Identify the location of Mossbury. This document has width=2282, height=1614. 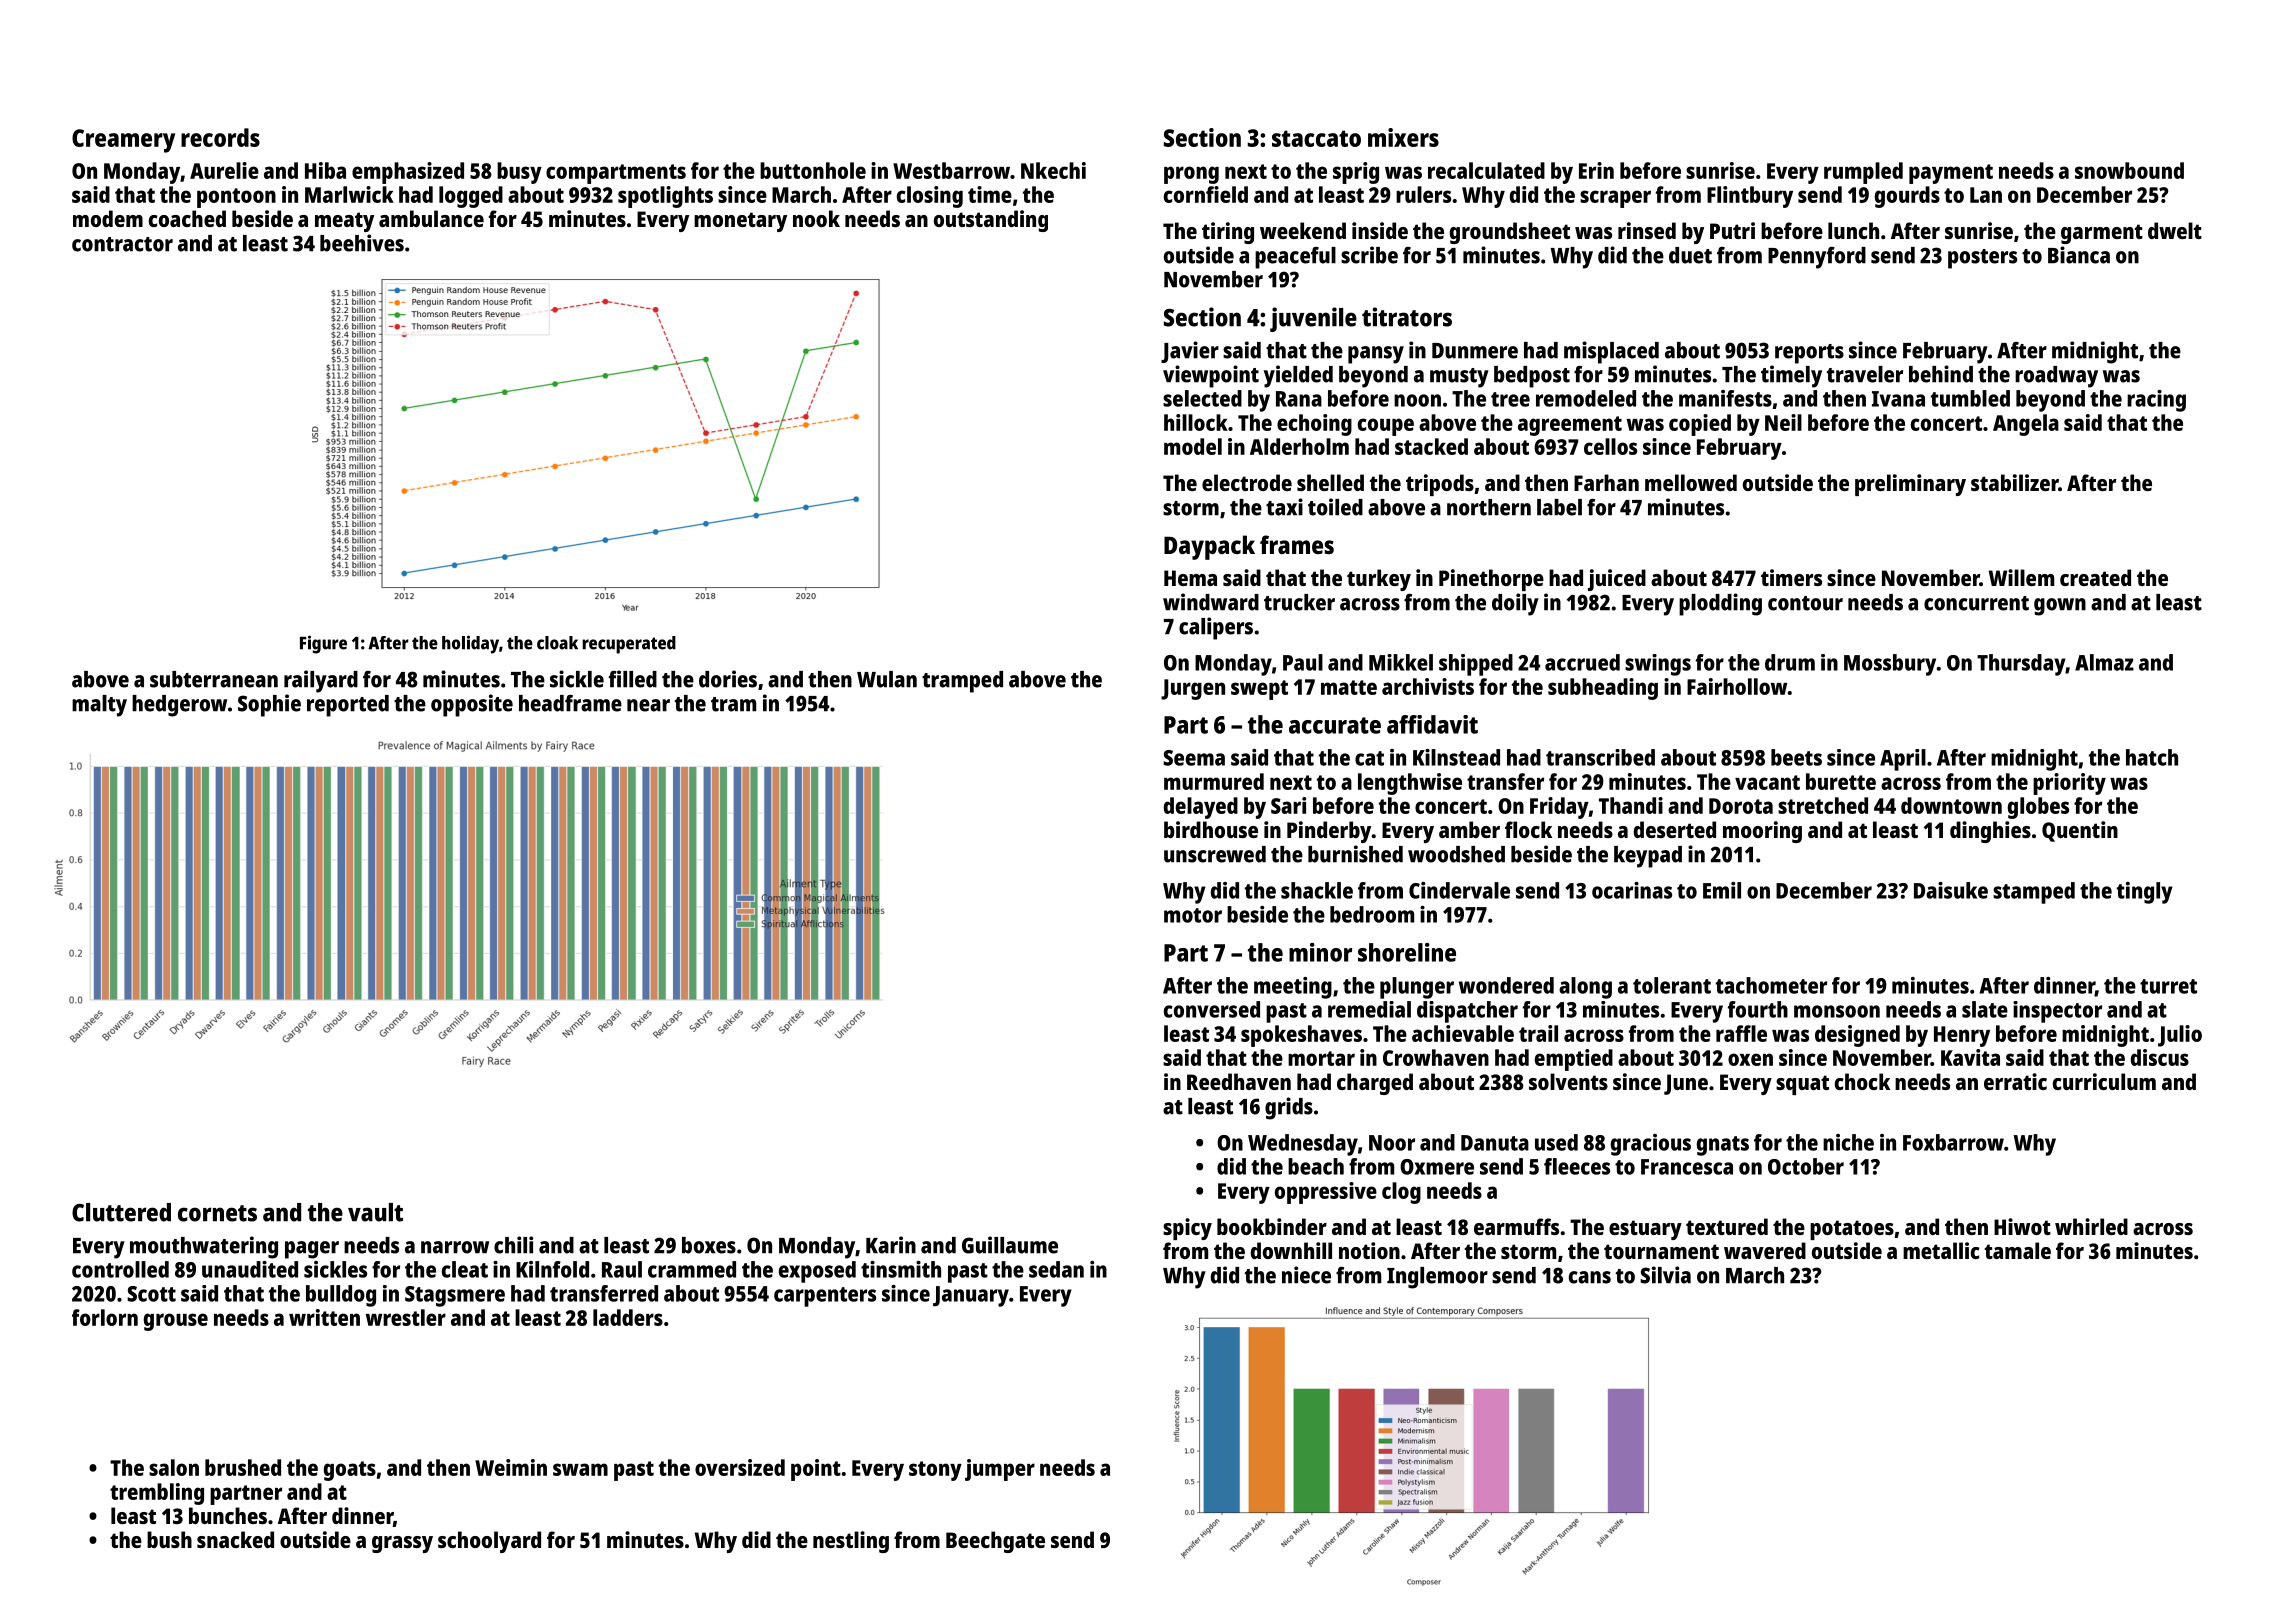
(1890, 665).
